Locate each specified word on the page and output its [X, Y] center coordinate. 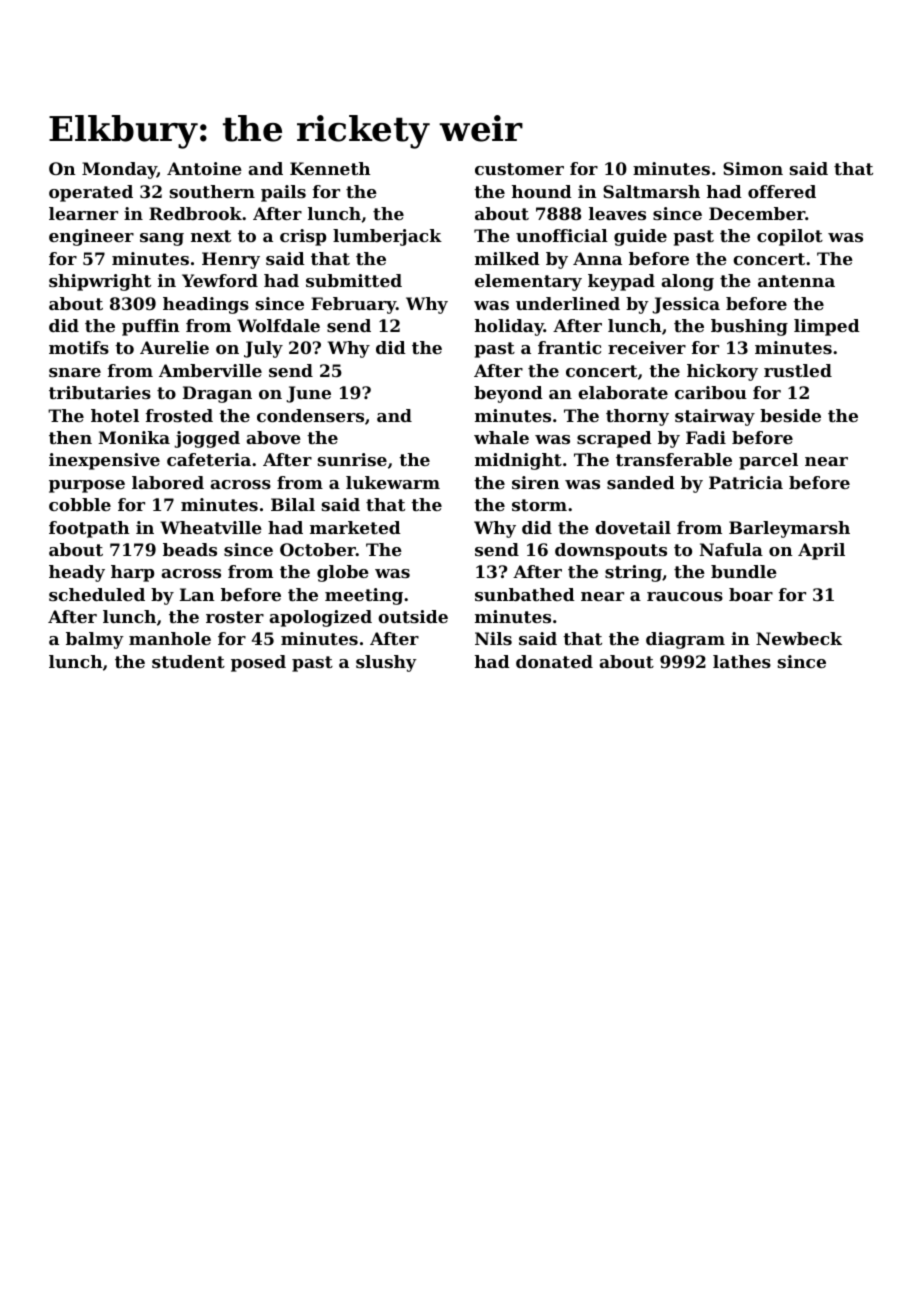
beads [190, 549]
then [70, 437]
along [687, 282]
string [633, 573]
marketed [355, 527]
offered [782, 191]
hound [542, 191]
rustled [798, 370]
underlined [568, 303]
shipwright [100, 282]
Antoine [204, 168]
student [188, 661]
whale [501, 437]
